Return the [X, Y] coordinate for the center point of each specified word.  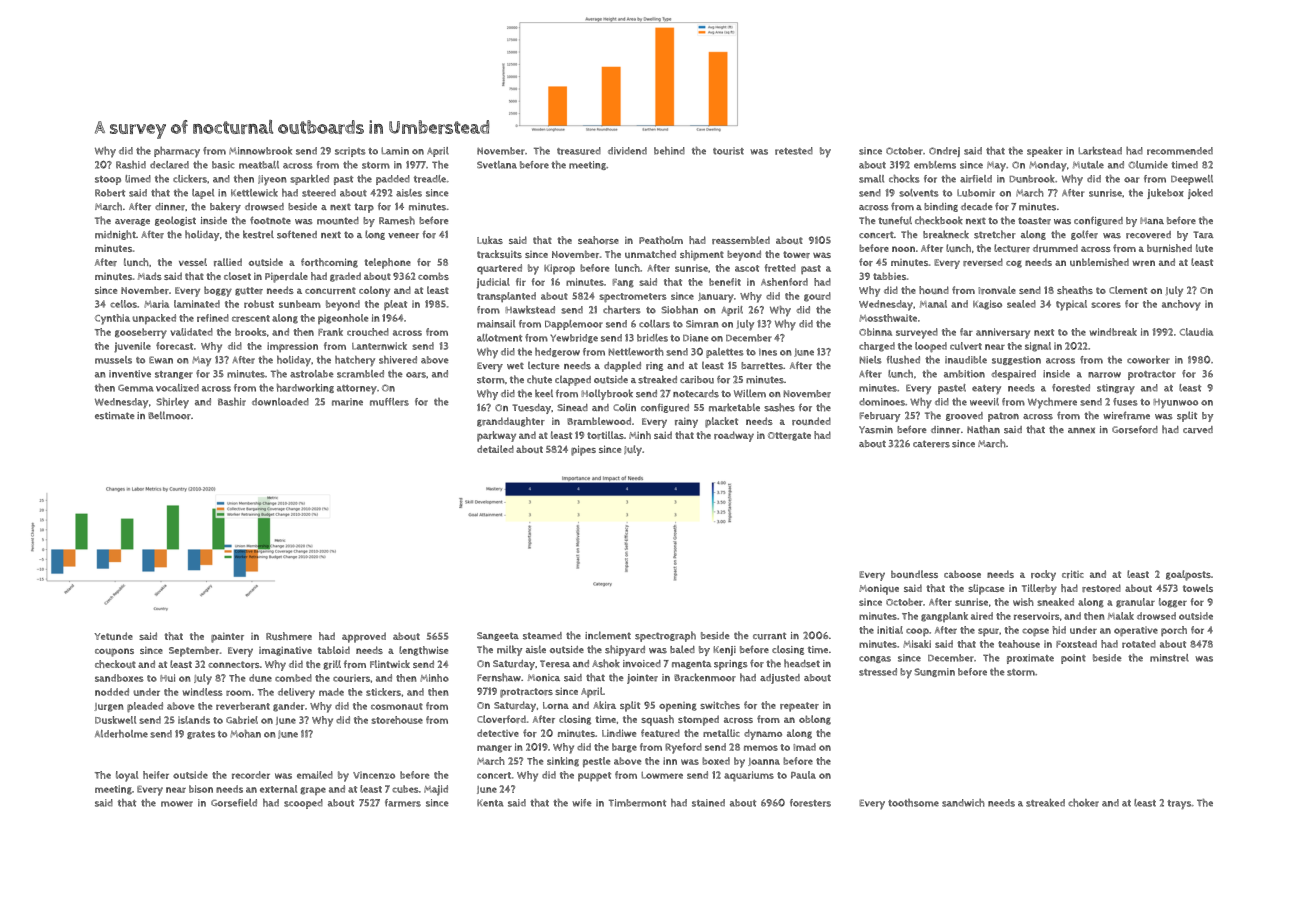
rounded [811, 421]
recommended [1180, 151]
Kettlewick [254, 193]
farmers [403, 803]
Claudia [1196, 332]
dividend [627, 151]
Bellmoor [169, 415]
